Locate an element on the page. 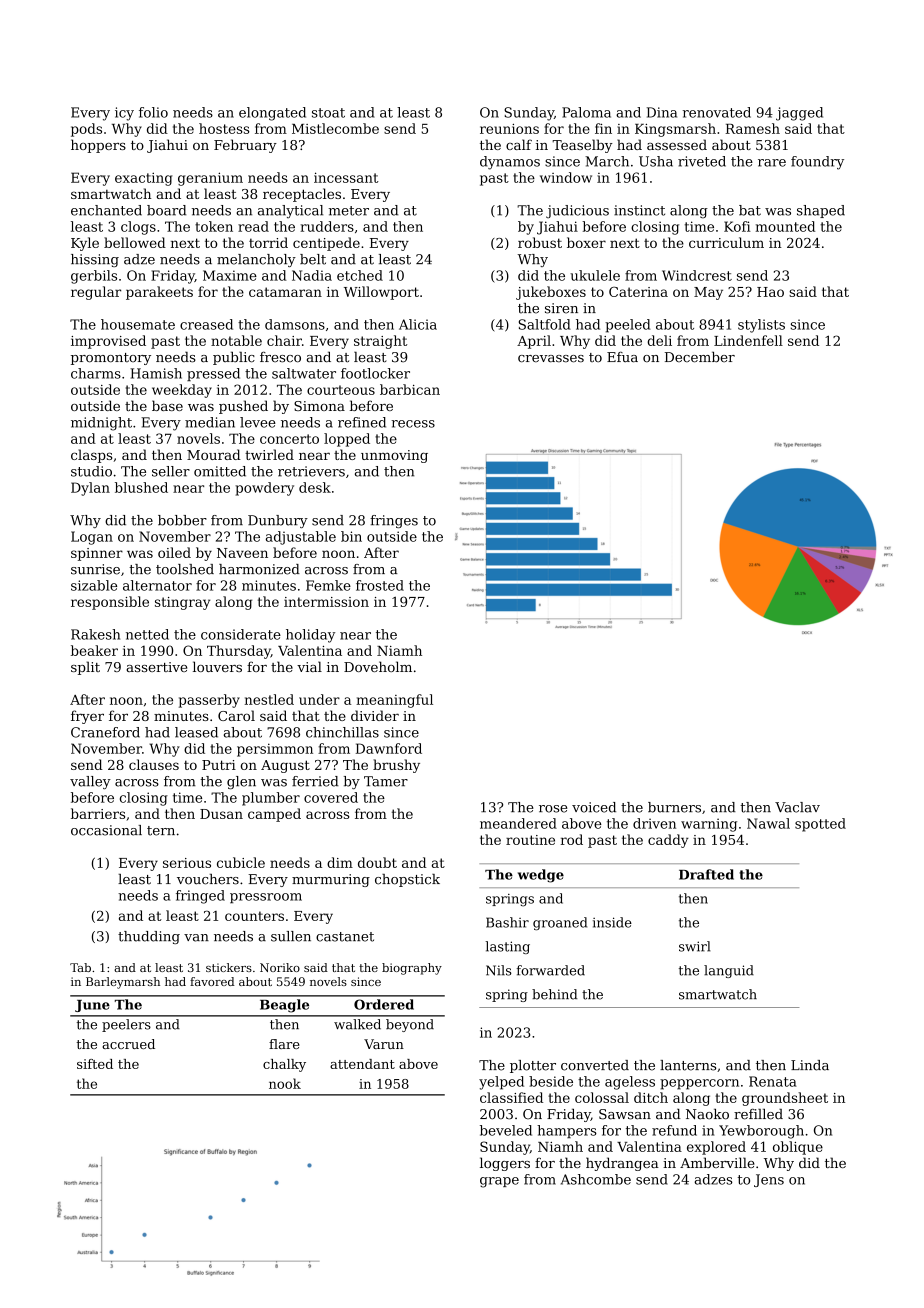 This document has width=924, height=1308. shaped is located at coordinates (821, 211).
